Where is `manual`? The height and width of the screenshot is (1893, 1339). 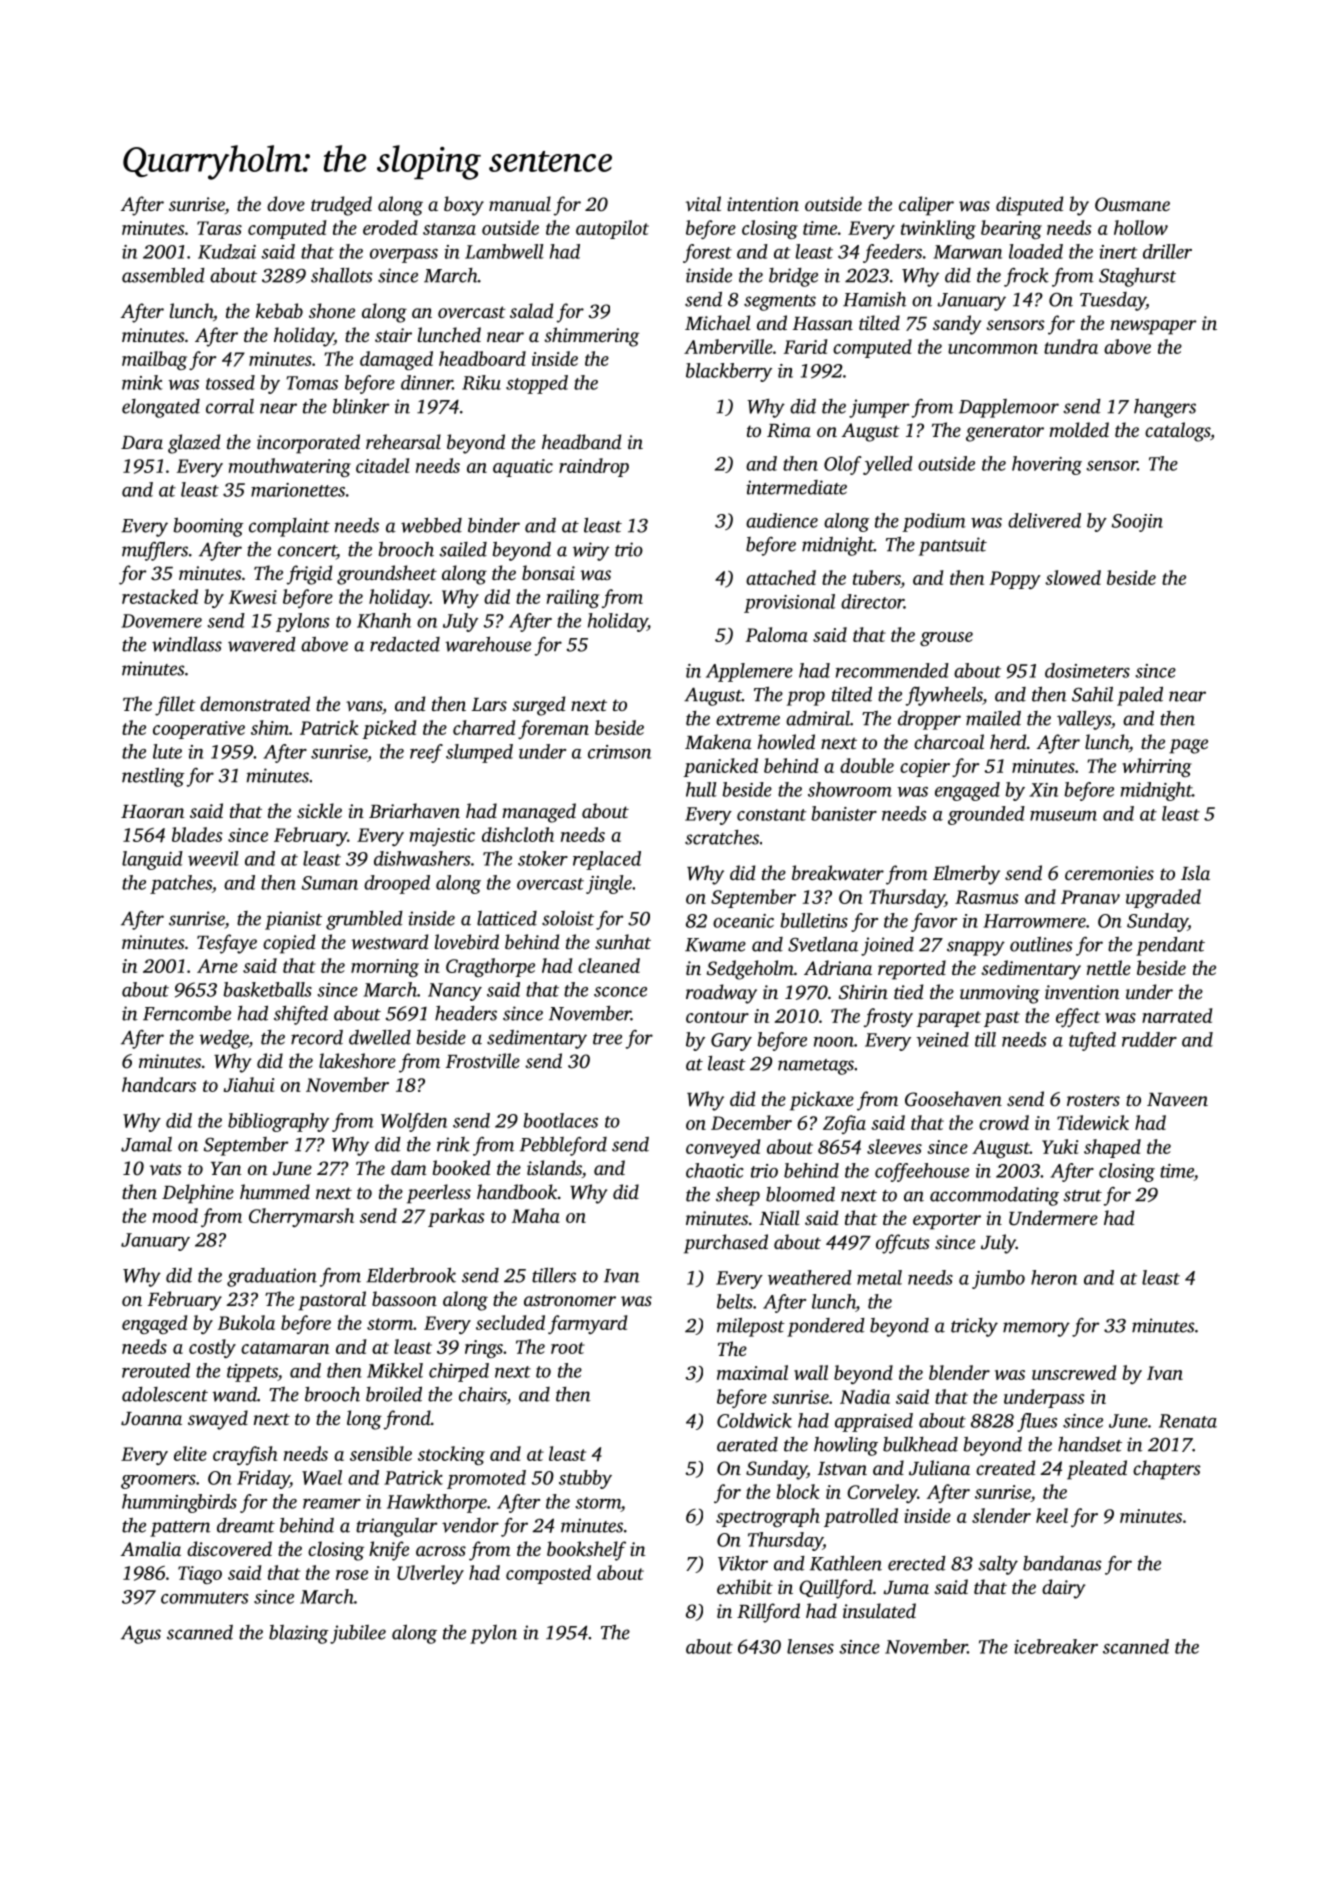 manual is located at coordinates (520, 203).
